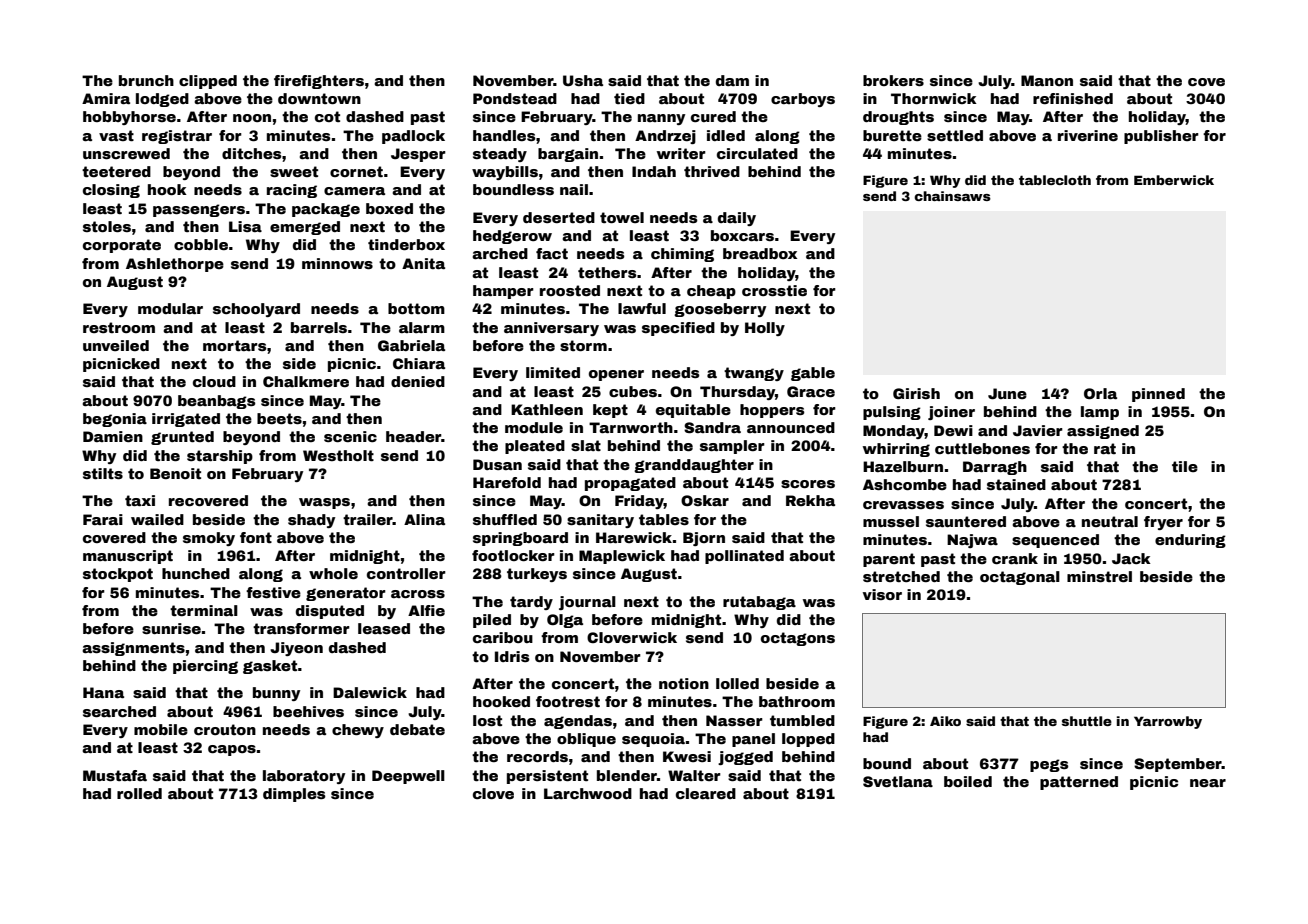  Describe the element at coordinates (419, 363) in the image. I see `Chiara` at that location.
